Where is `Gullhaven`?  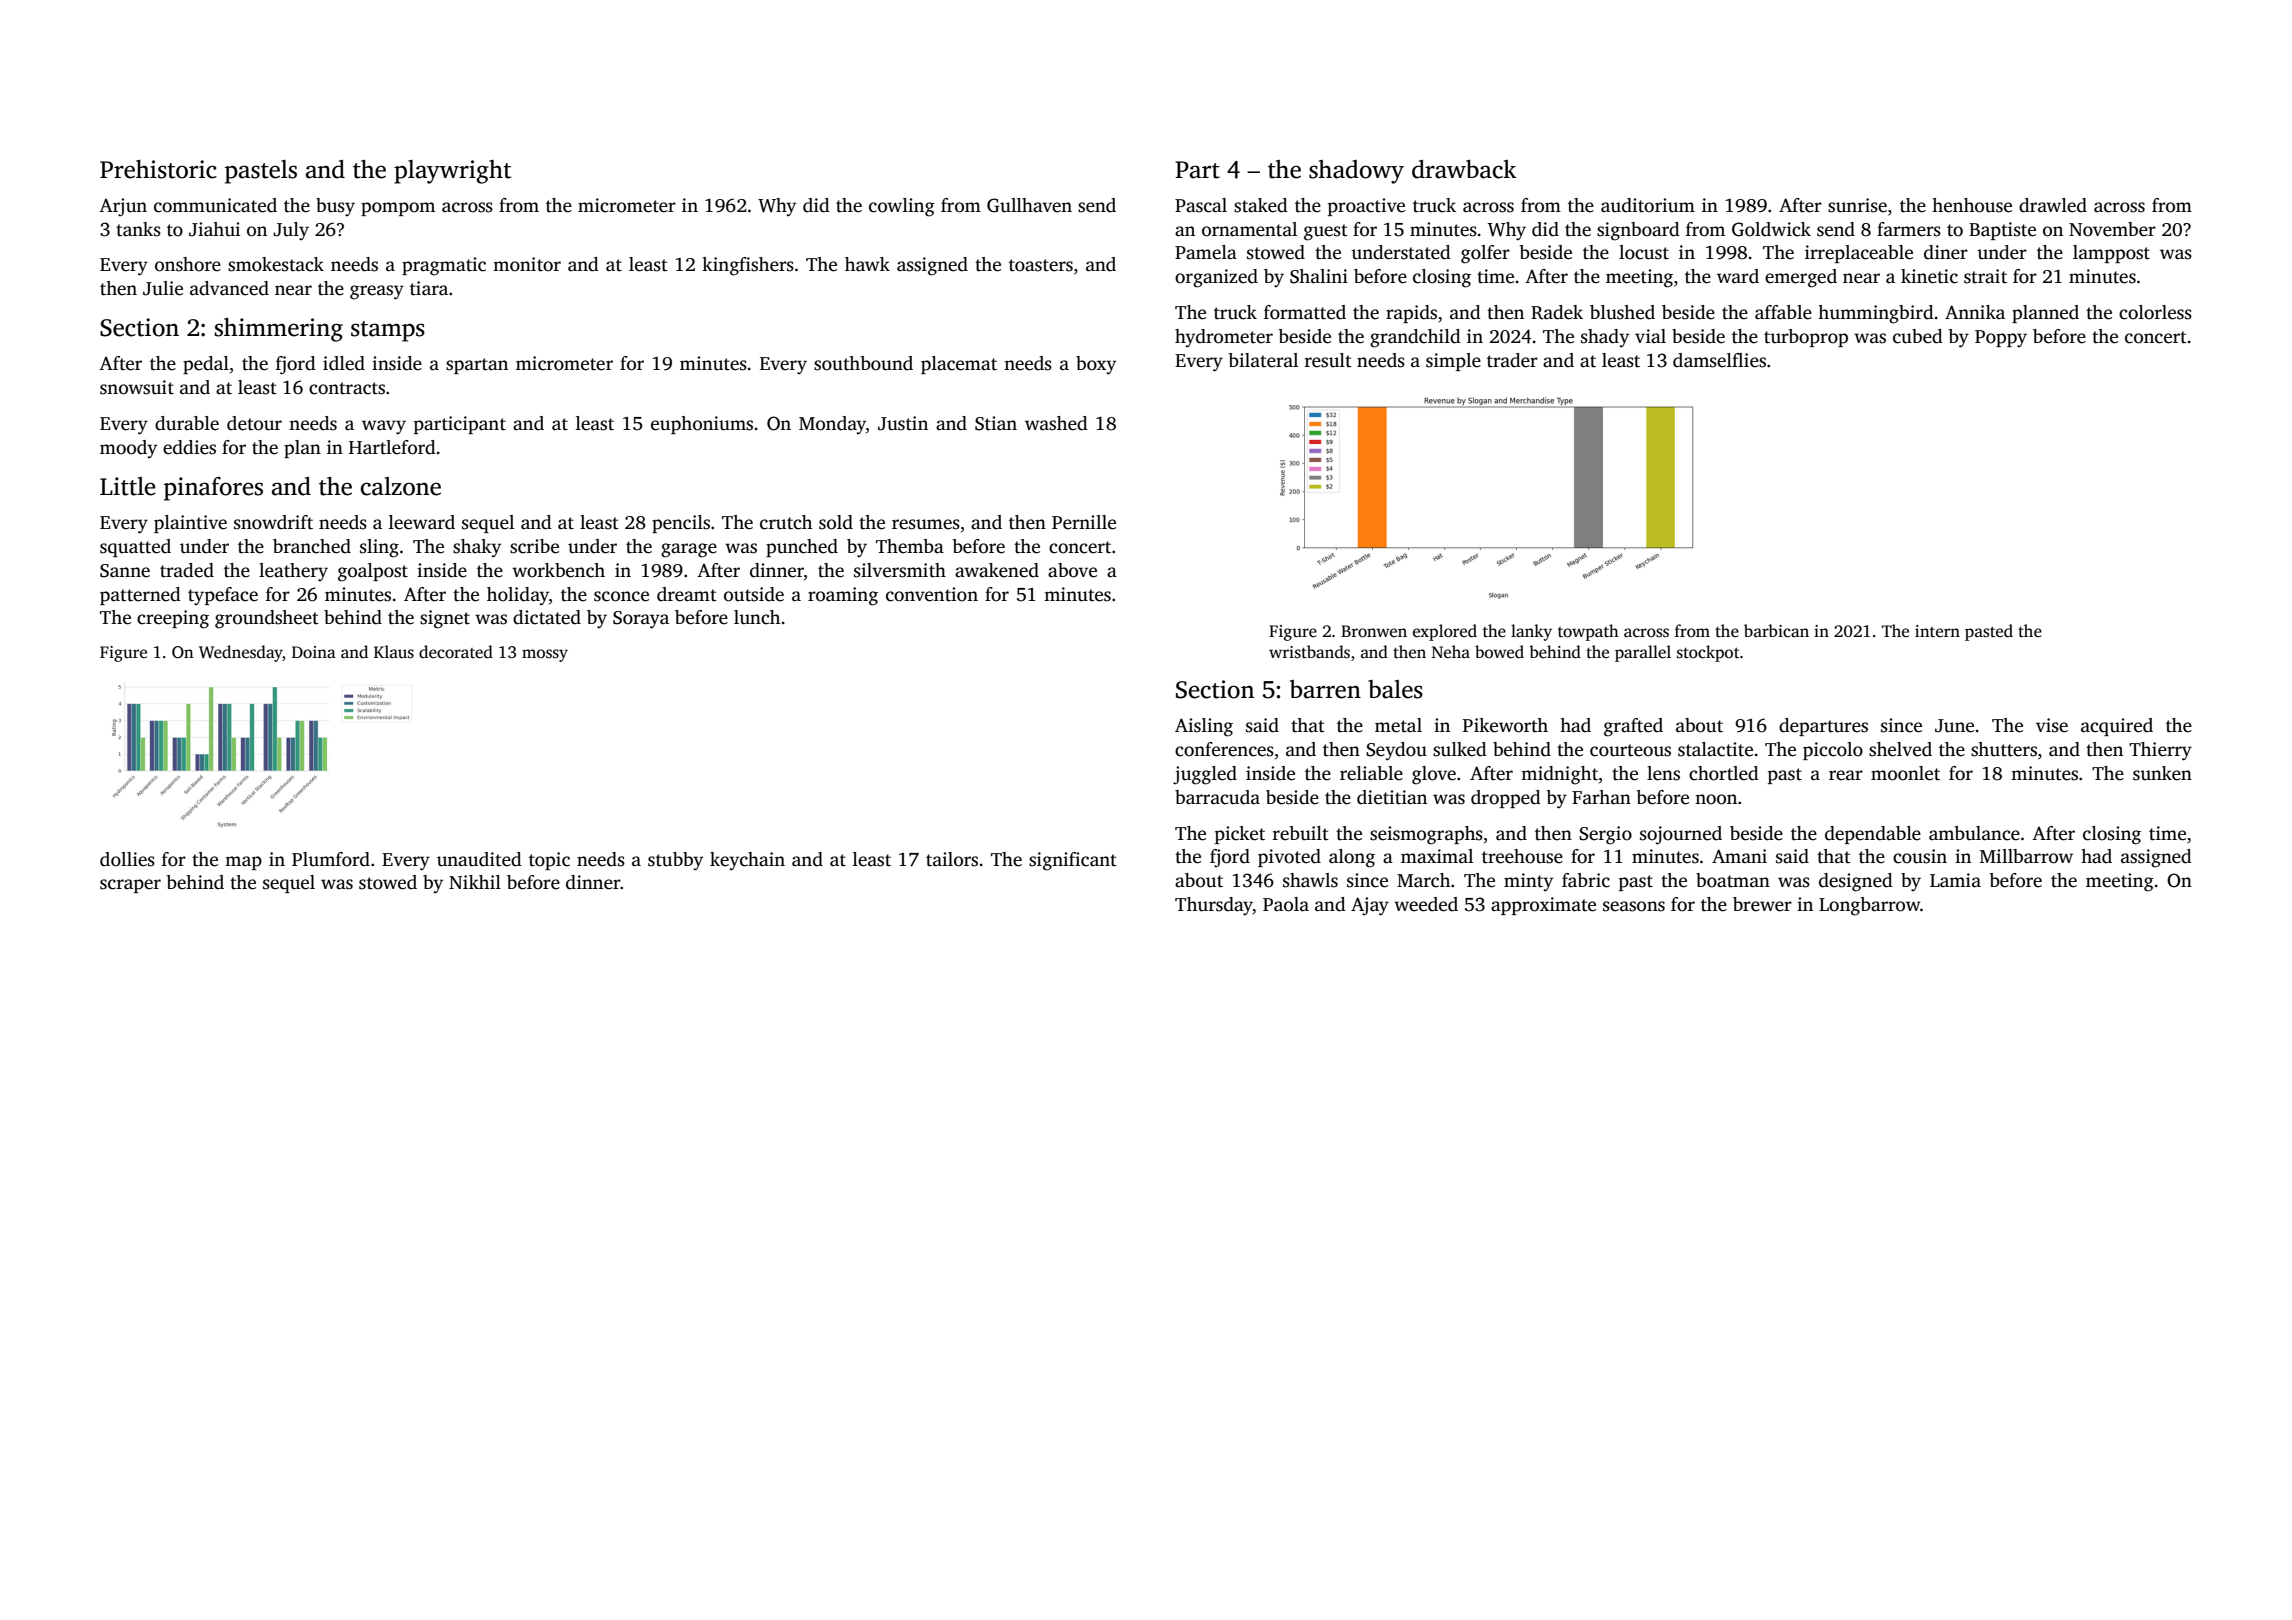 Gullhaven is located at coordinates (1029, 205).
